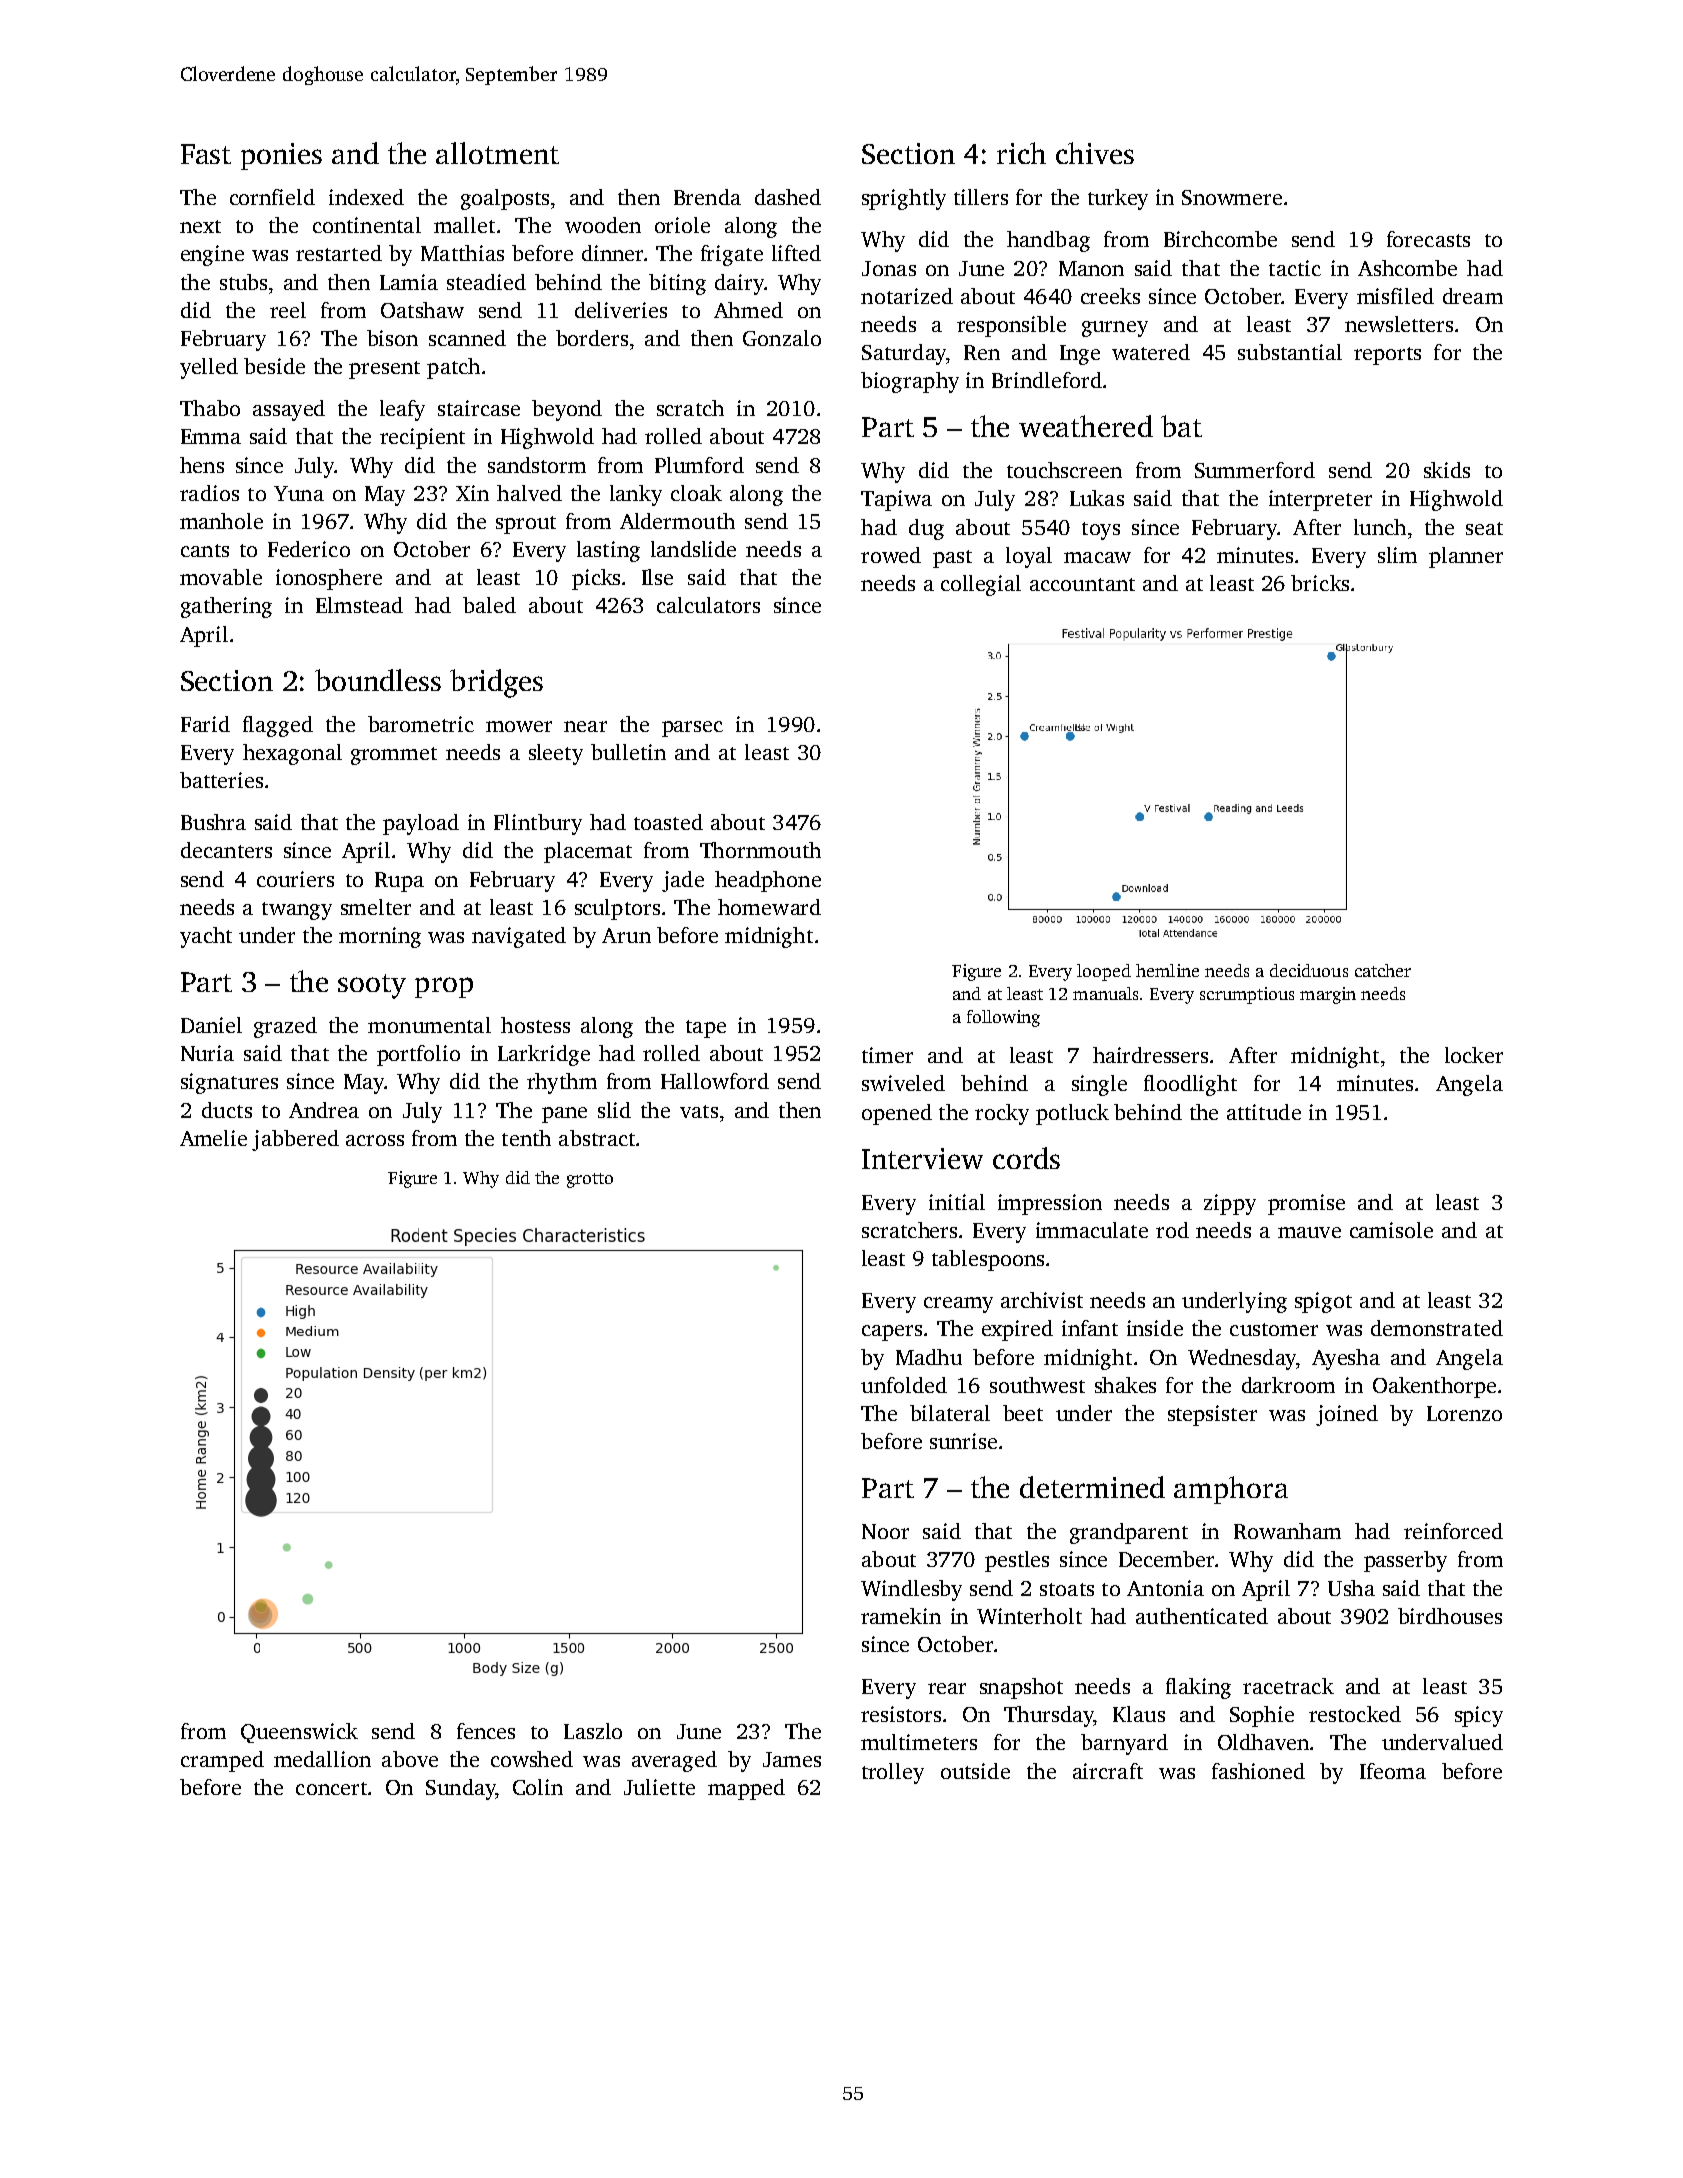 This image has height=2178, width=1683. What do you see at coordinates (285, 1027) in the image?
I see `grazed` at bounding box center [285, 1027].
